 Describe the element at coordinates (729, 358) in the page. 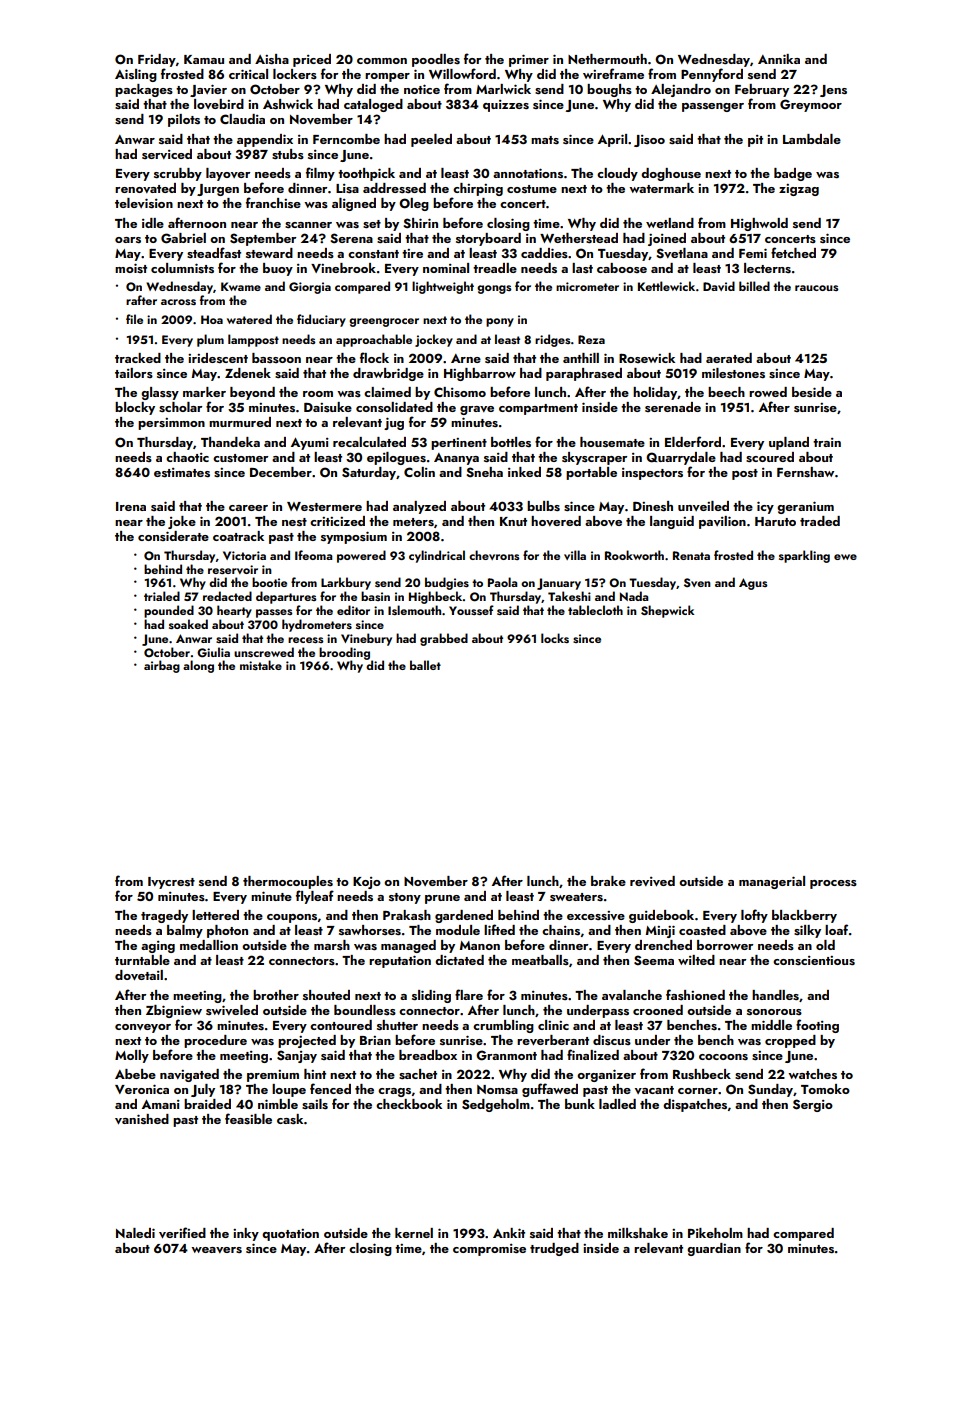

I see `aerated` at that location.
